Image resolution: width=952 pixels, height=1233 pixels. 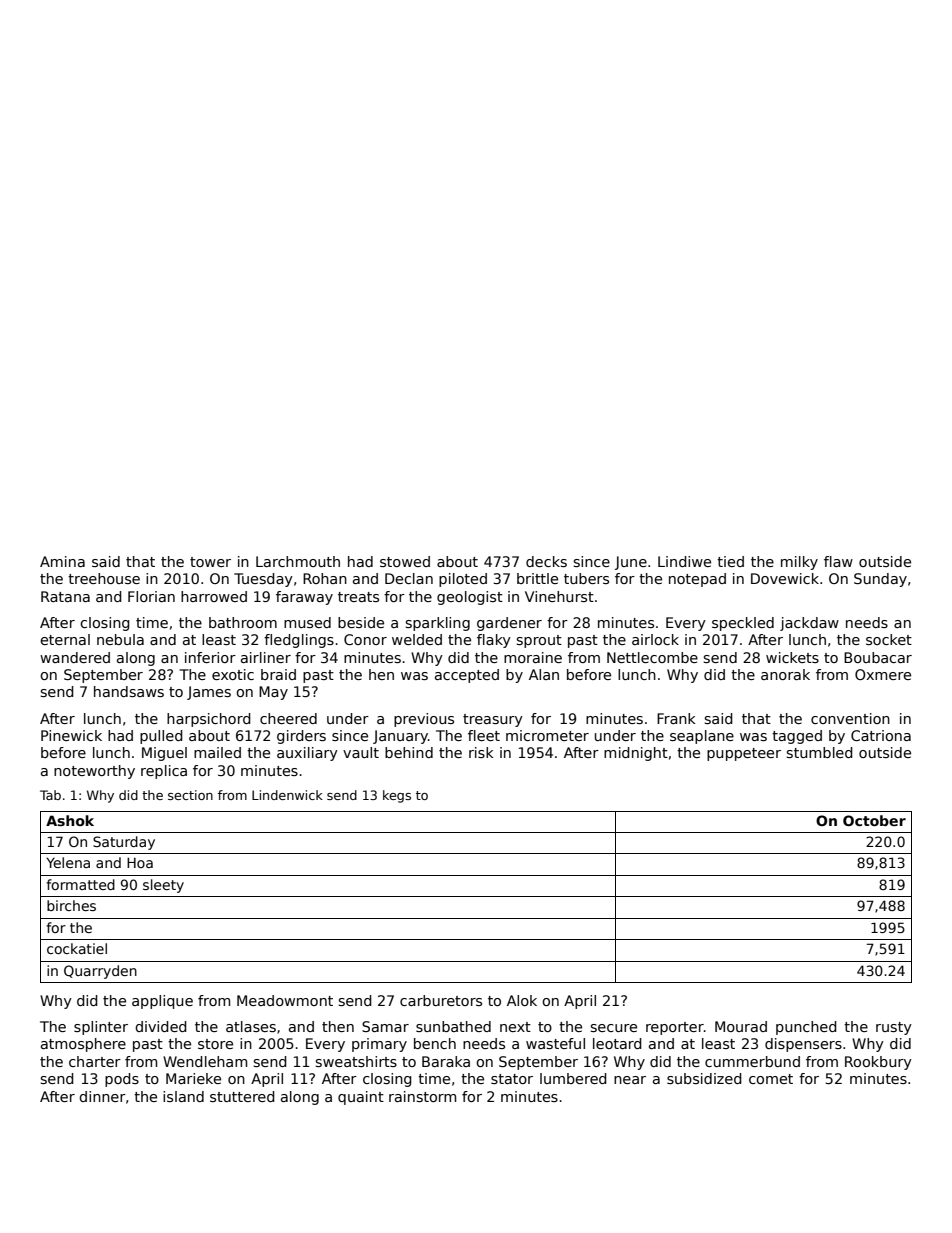 I want to click on rainstorm, so click(x=422, y=1096).
